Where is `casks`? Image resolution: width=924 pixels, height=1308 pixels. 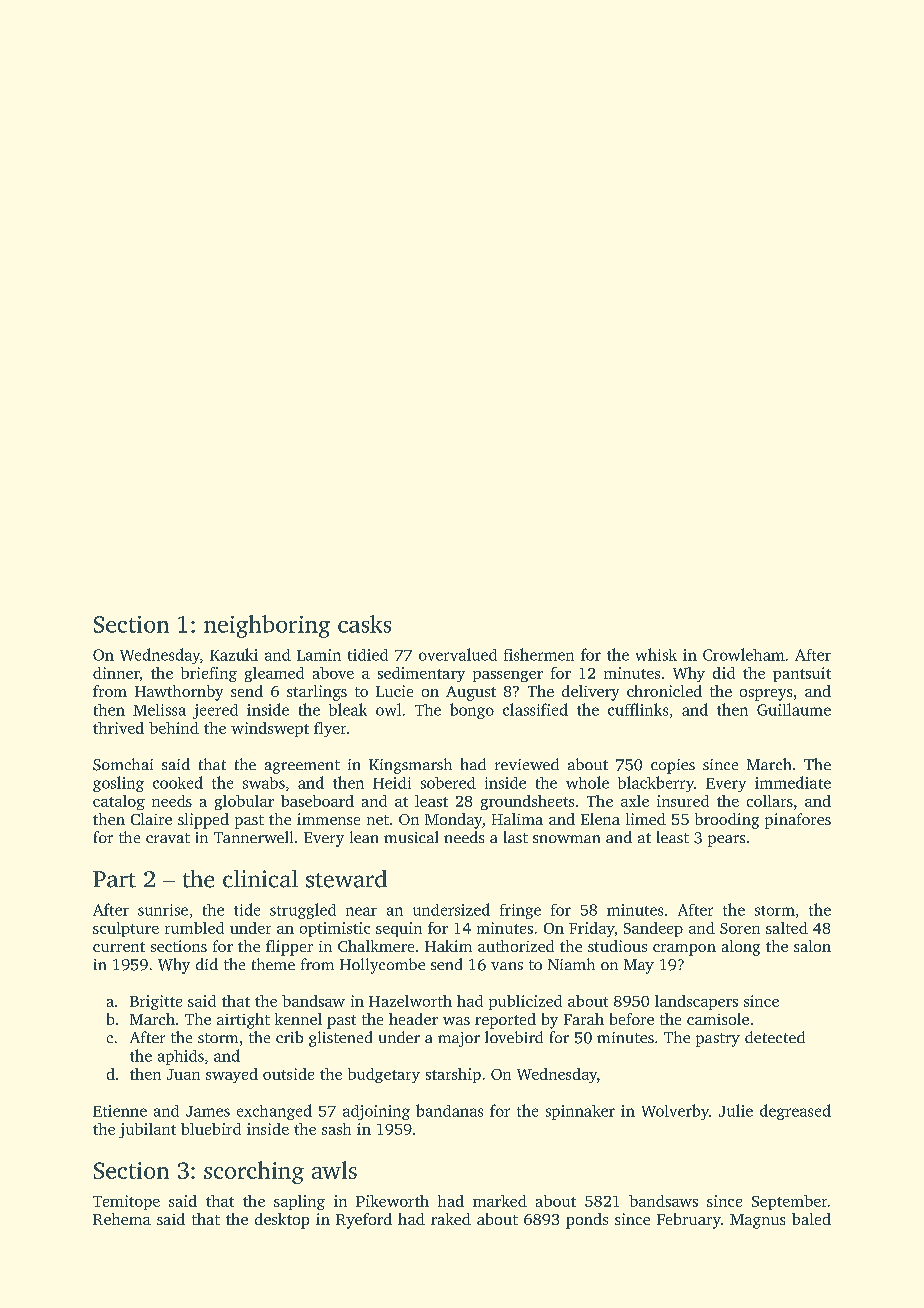
casks is located at coordinates (364, 624).
